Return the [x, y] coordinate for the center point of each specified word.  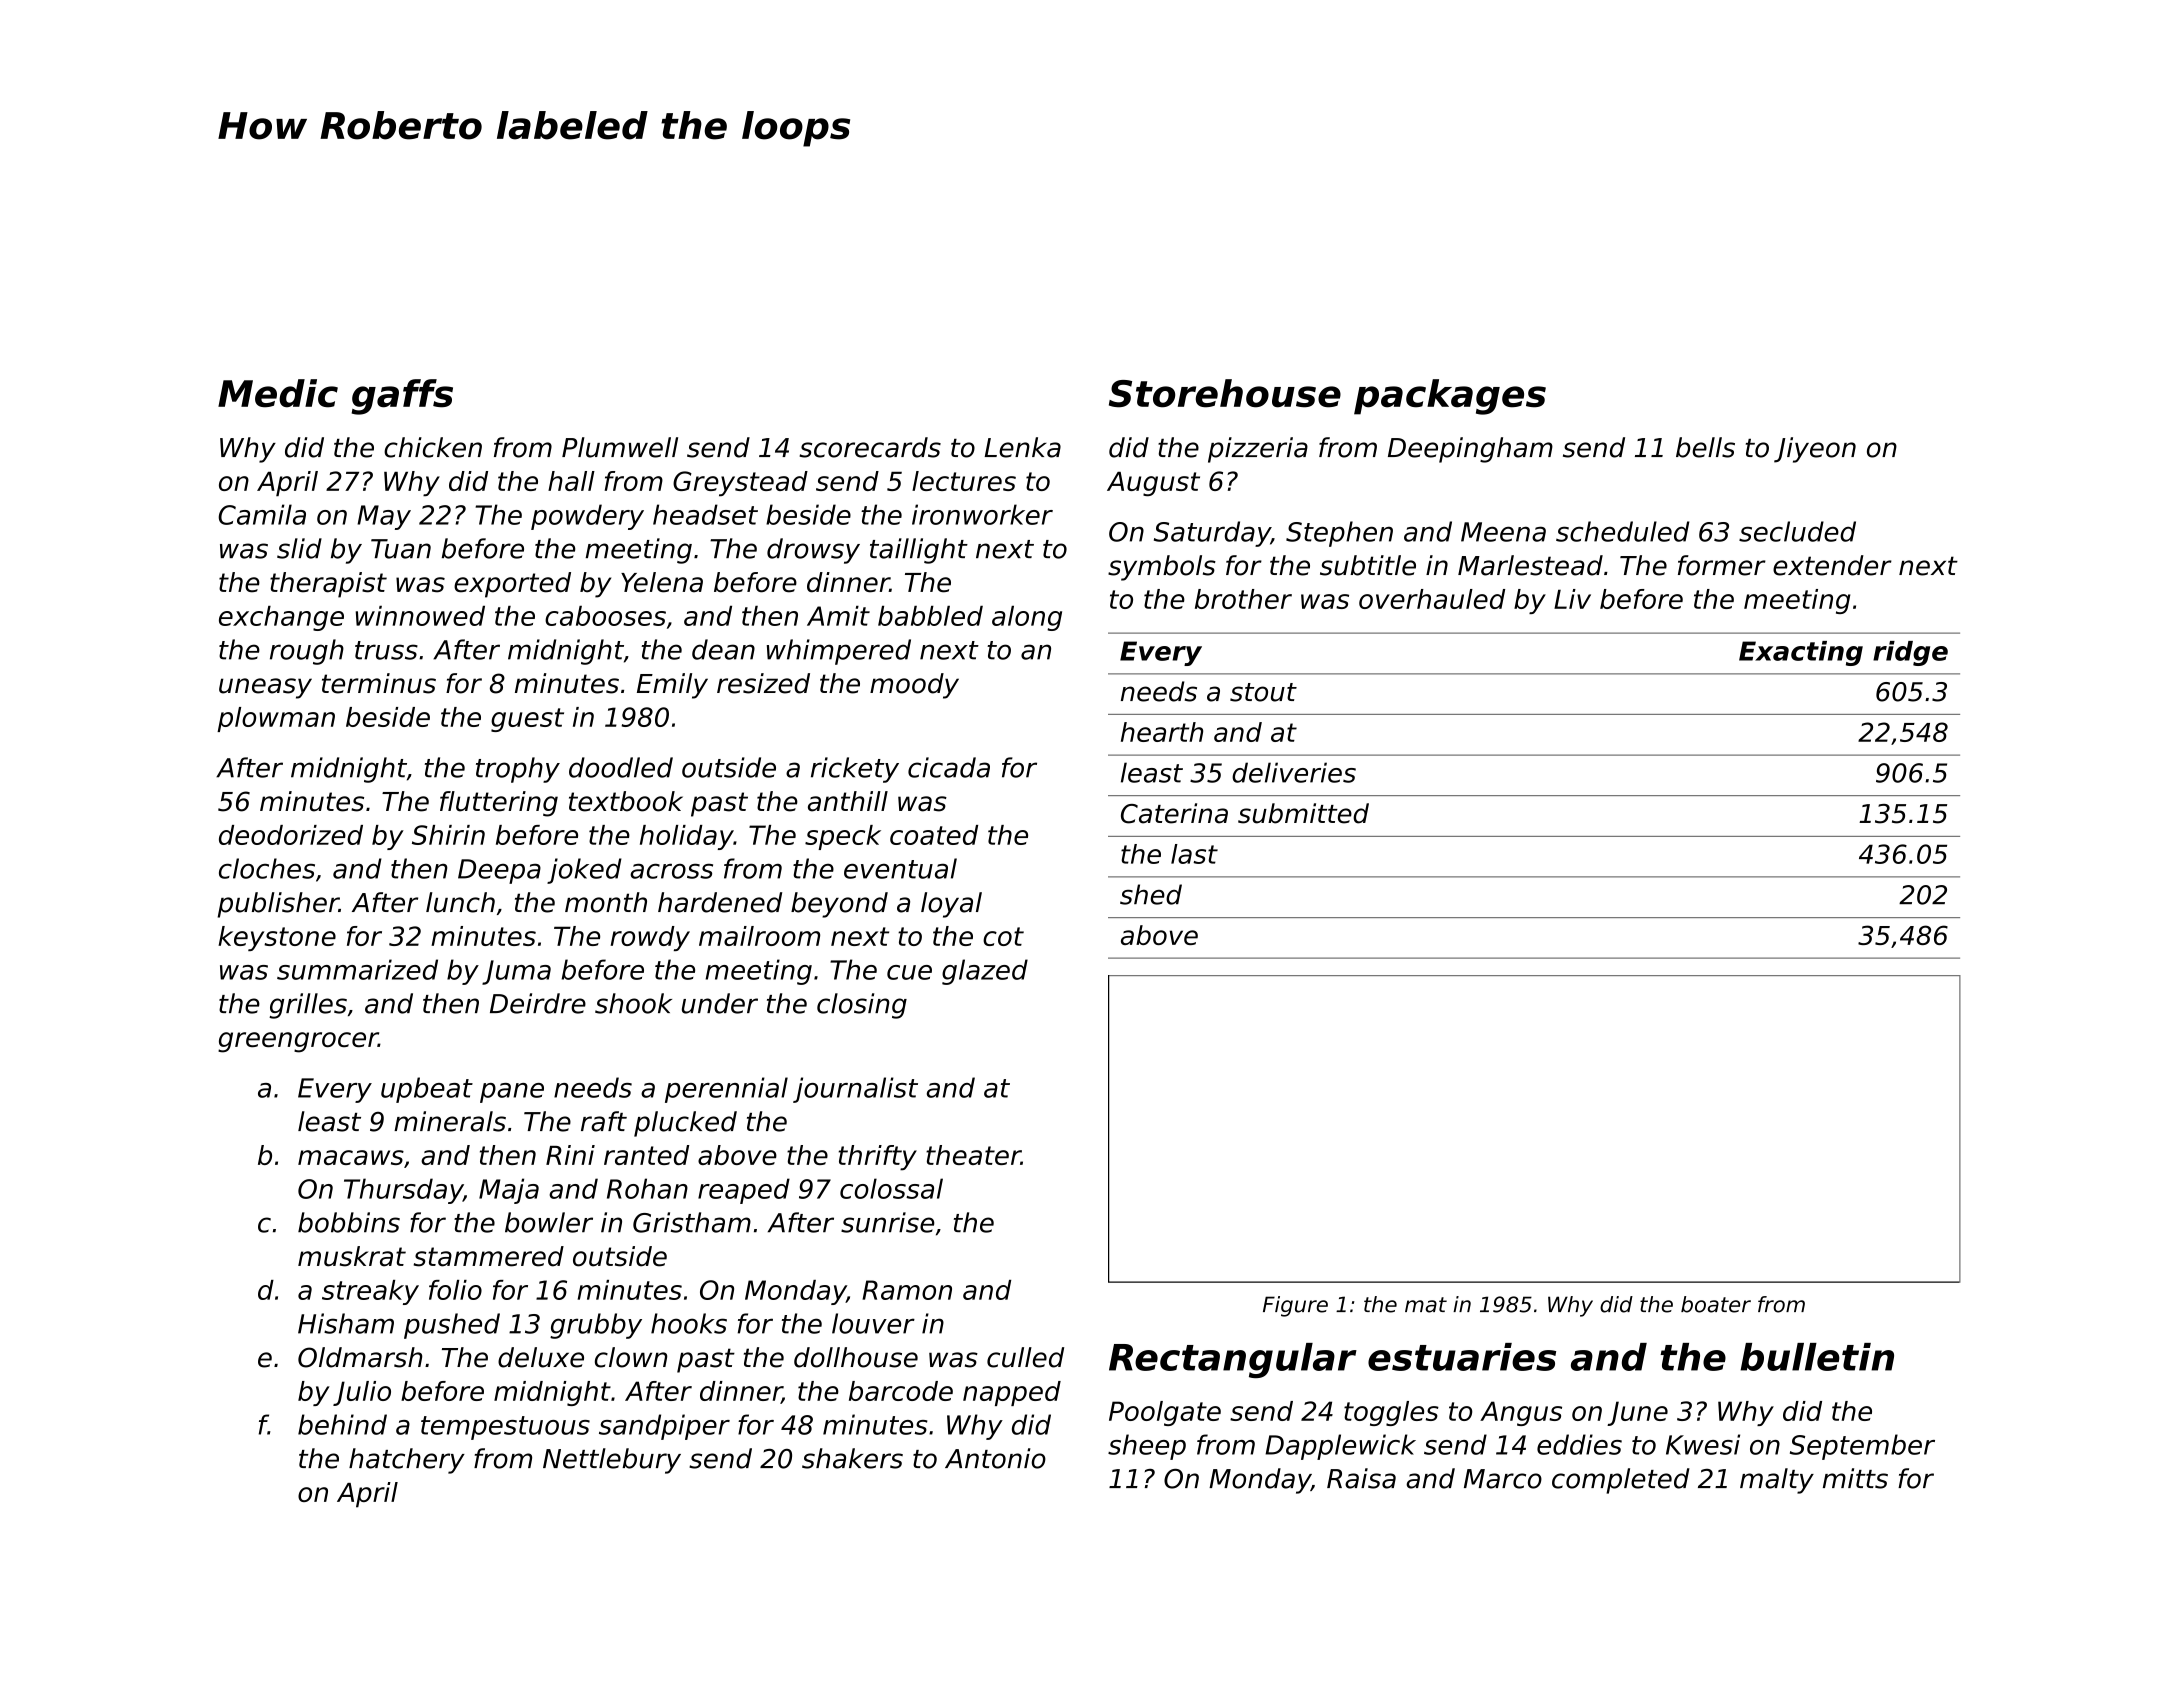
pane [512, 1093]
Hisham [346, 1323]
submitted [1303, 813]
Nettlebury [612, 1461]
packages [1450, 397]
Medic [278, 393]
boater [1716, 1304]
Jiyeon [1815, 450]
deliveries [1294, 772]
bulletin [1817, 1357]
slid [299, 548]
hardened [720, 902]
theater [973, 1155]
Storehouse [1225, 393]
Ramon [907, 1290]
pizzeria [1258, 450]
